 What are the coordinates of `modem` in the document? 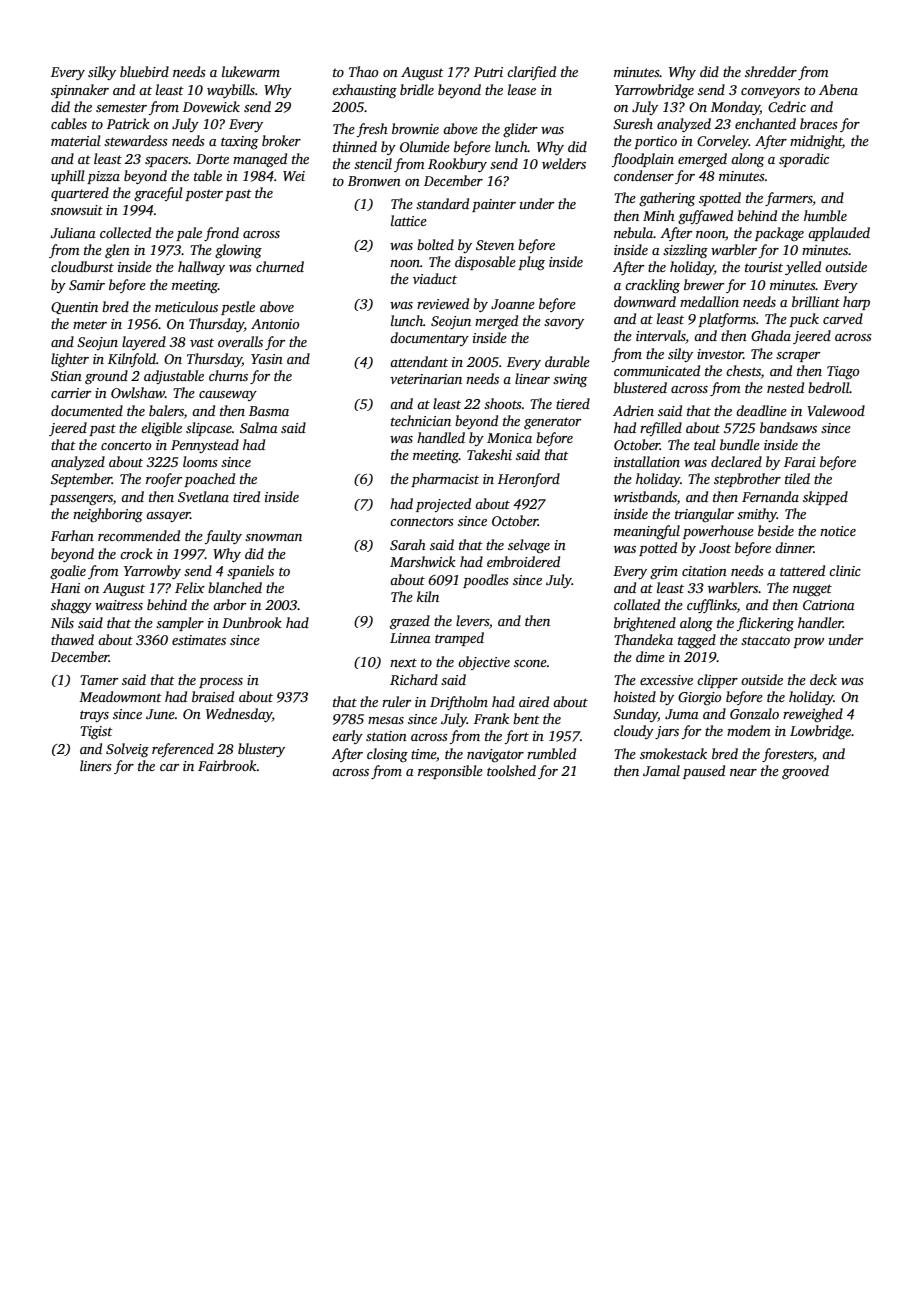 It's located at (749, 730).
